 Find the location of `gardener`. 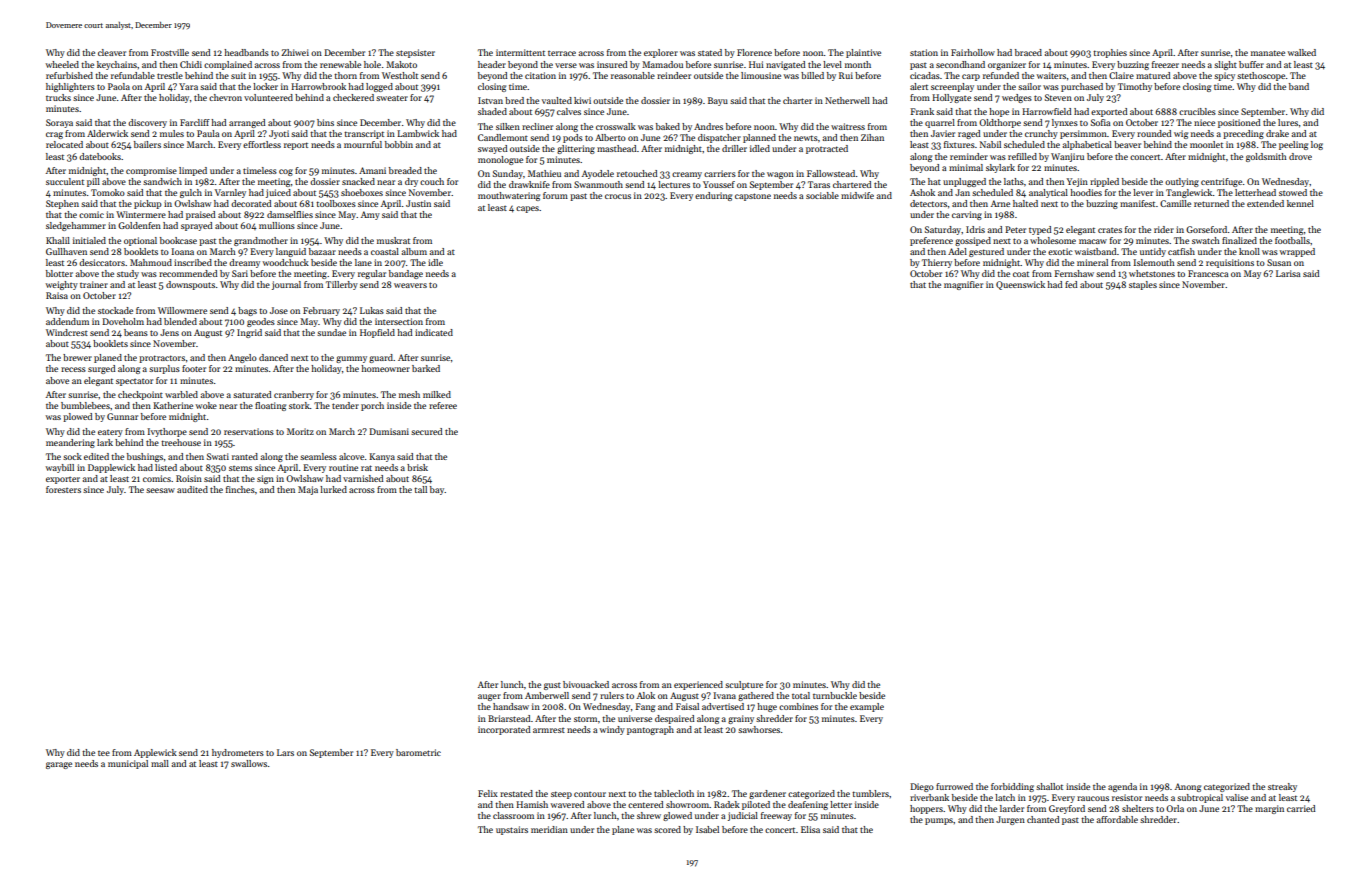

gardener is located at coordinates (767, 794).
